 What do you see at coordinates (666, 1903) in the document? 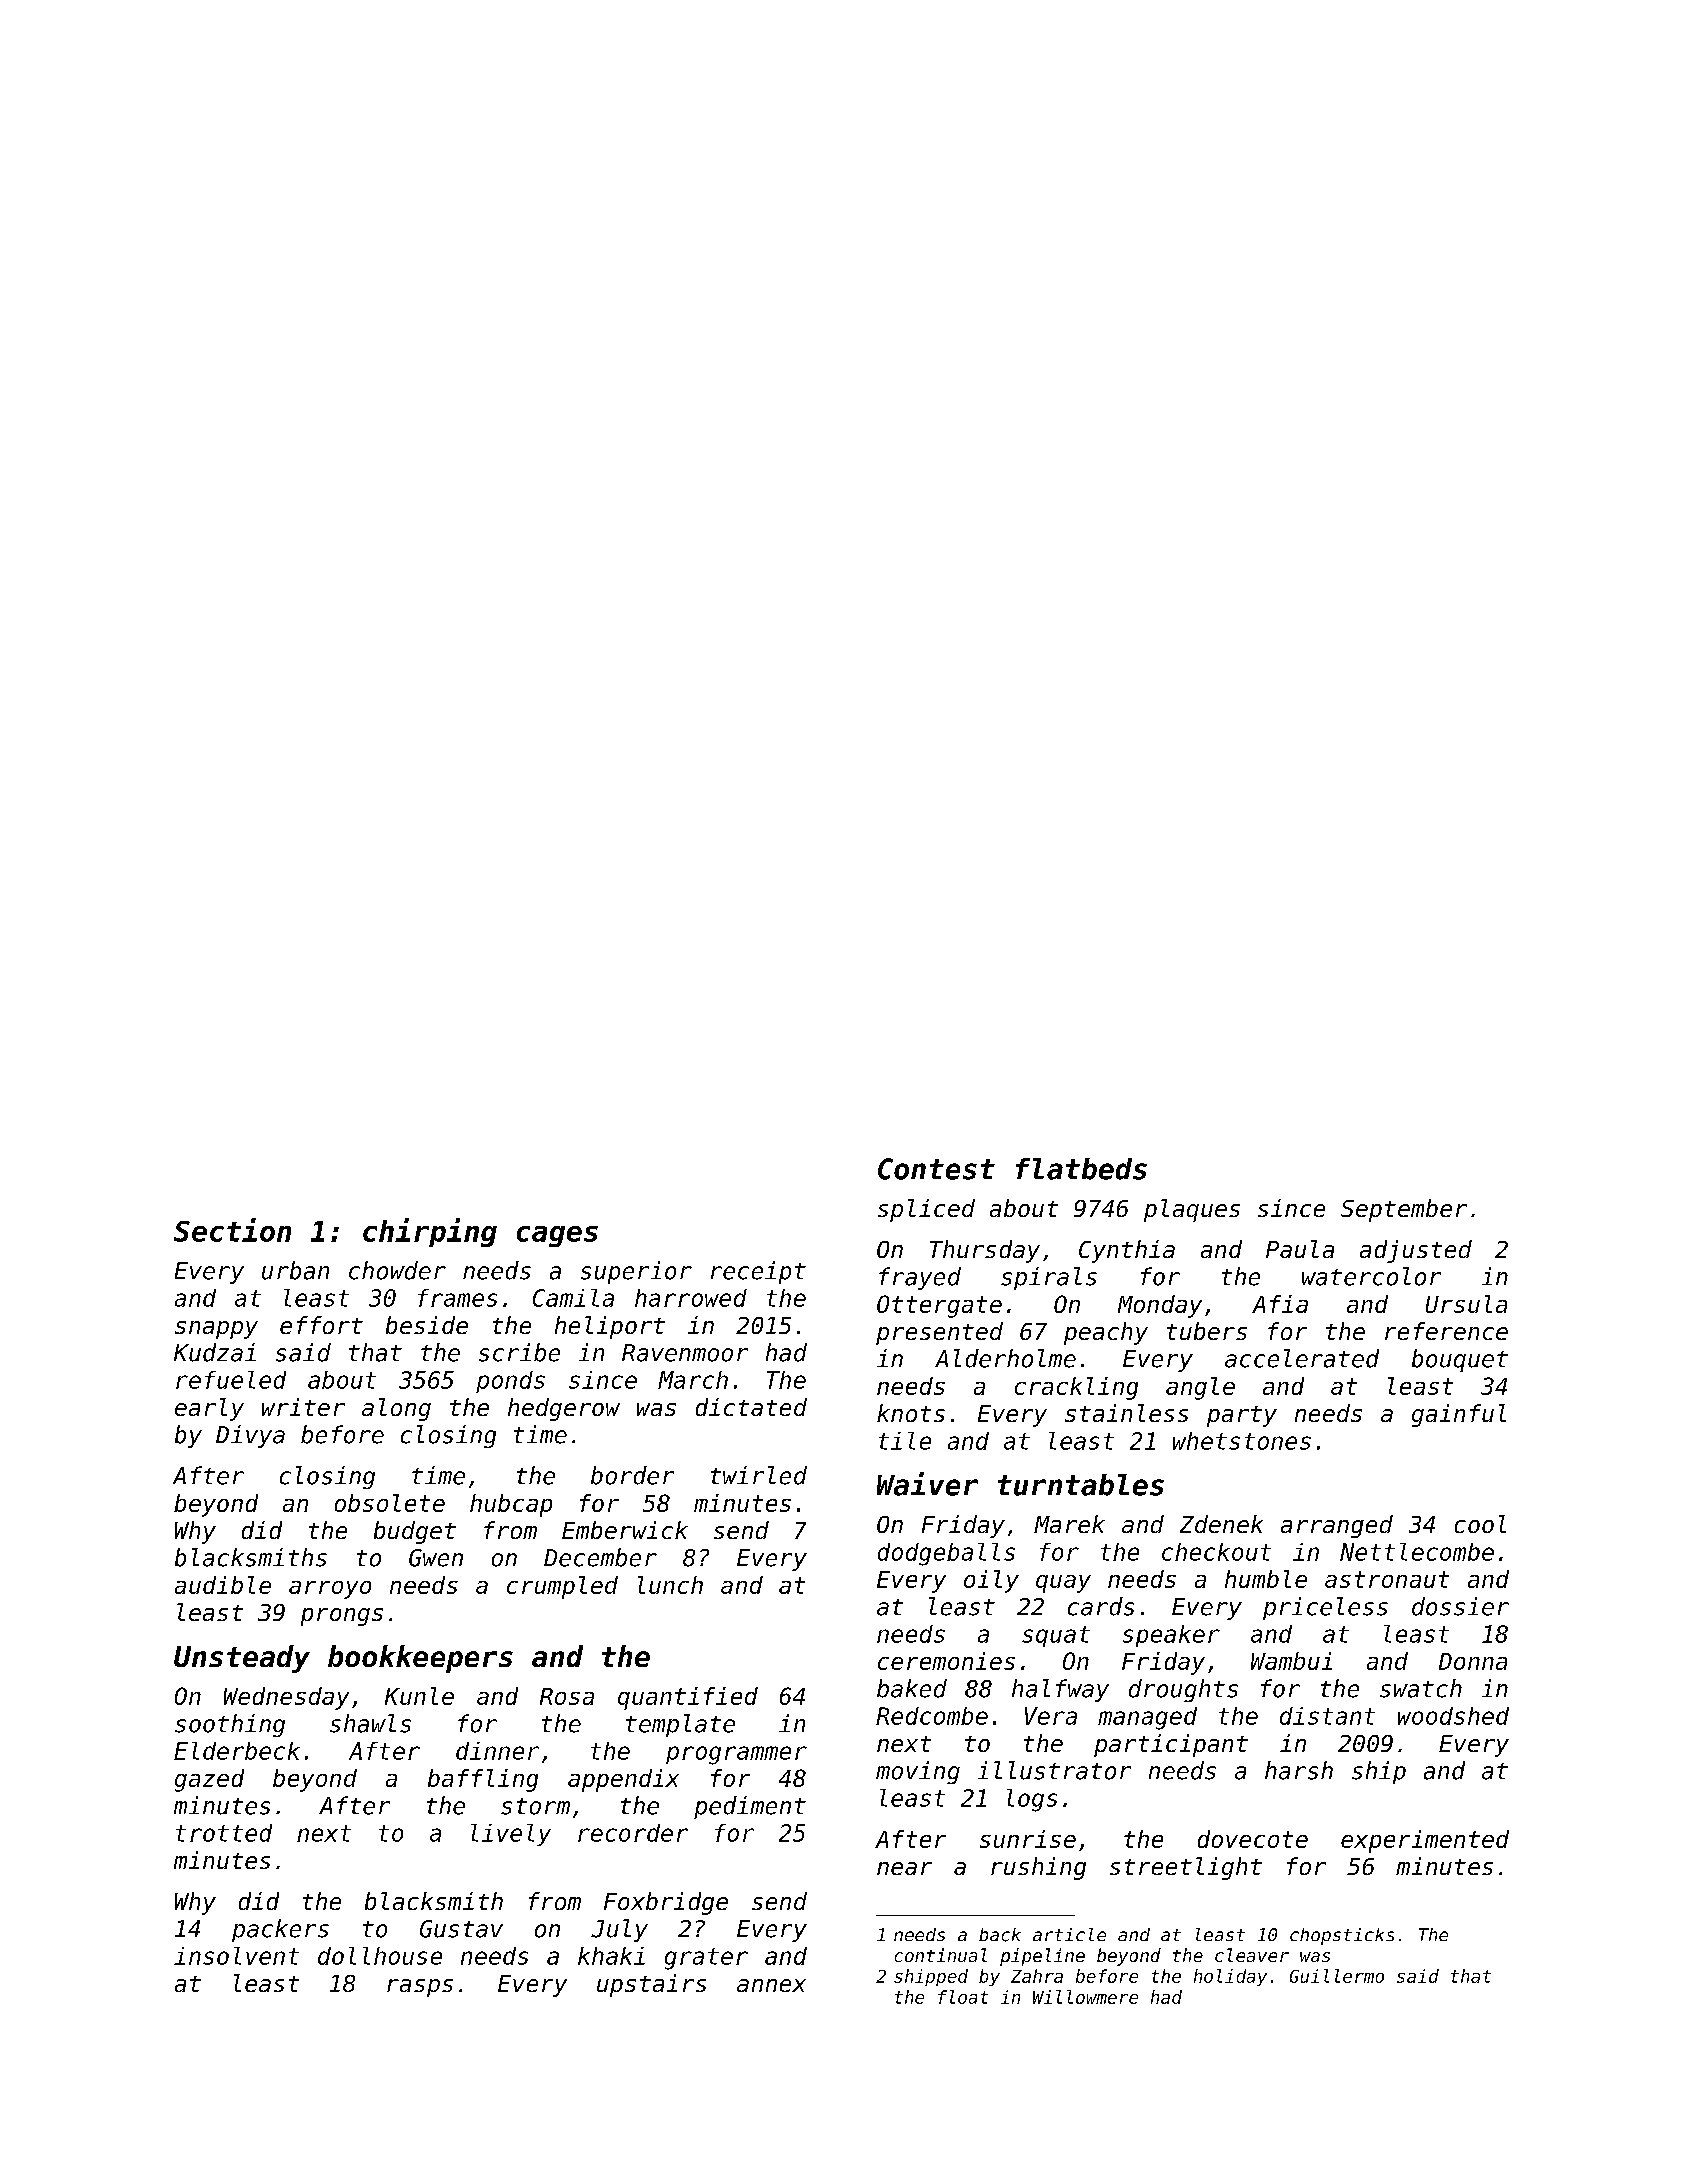
I see `Foxbridge` at bounding box center [666, 1903].
